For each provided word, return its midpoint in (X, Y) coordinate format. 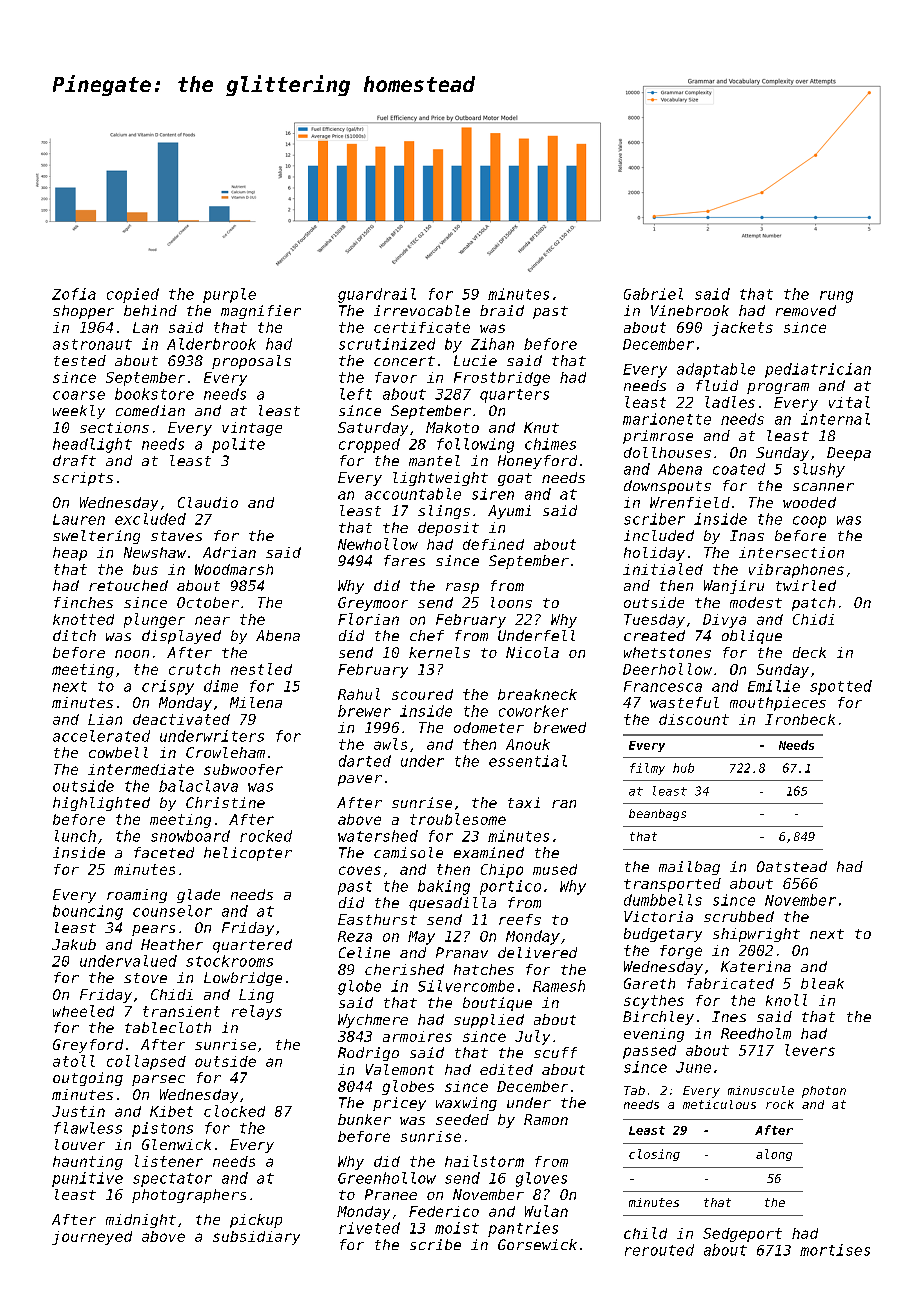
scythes (654, 1002)
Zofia (74, 294)
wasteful (684, 702)
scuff (555, 1052)
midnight (141, 1221)
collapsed (146, 1062)
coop (809, 522)
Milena (256, 702)
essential (528, 761)
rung (836, 297)
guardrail (377, 295)
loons (511, 602)
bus (145, 569)
